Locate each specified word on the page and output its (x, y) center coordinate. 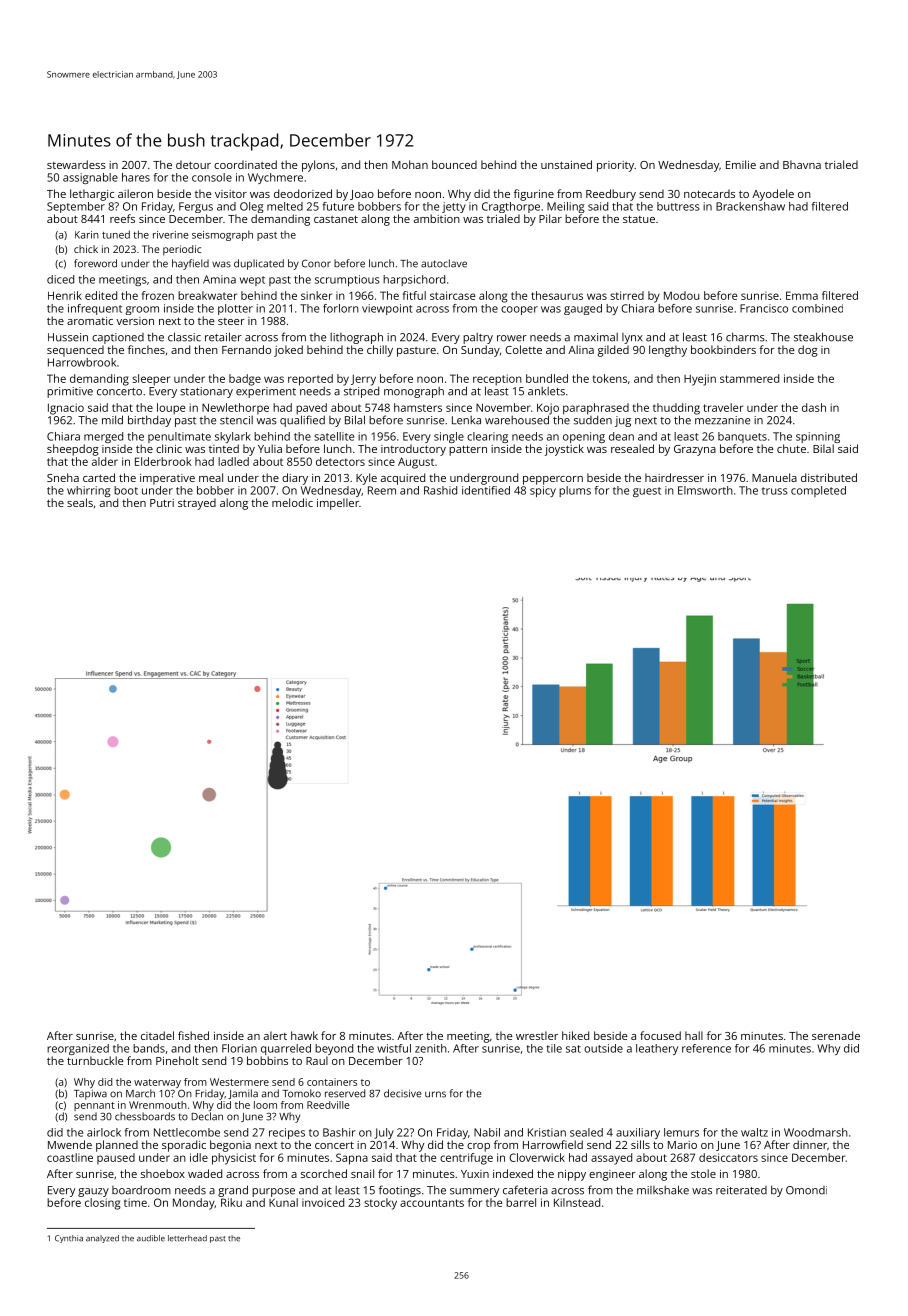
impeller (338, 504)
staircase (452, 295)
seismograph (222, 236)
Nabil (487, 1132)
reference (706, 1048)
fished (193, 1035)
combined (817, 308)
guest (647, 492)
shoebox (163, 1173)
